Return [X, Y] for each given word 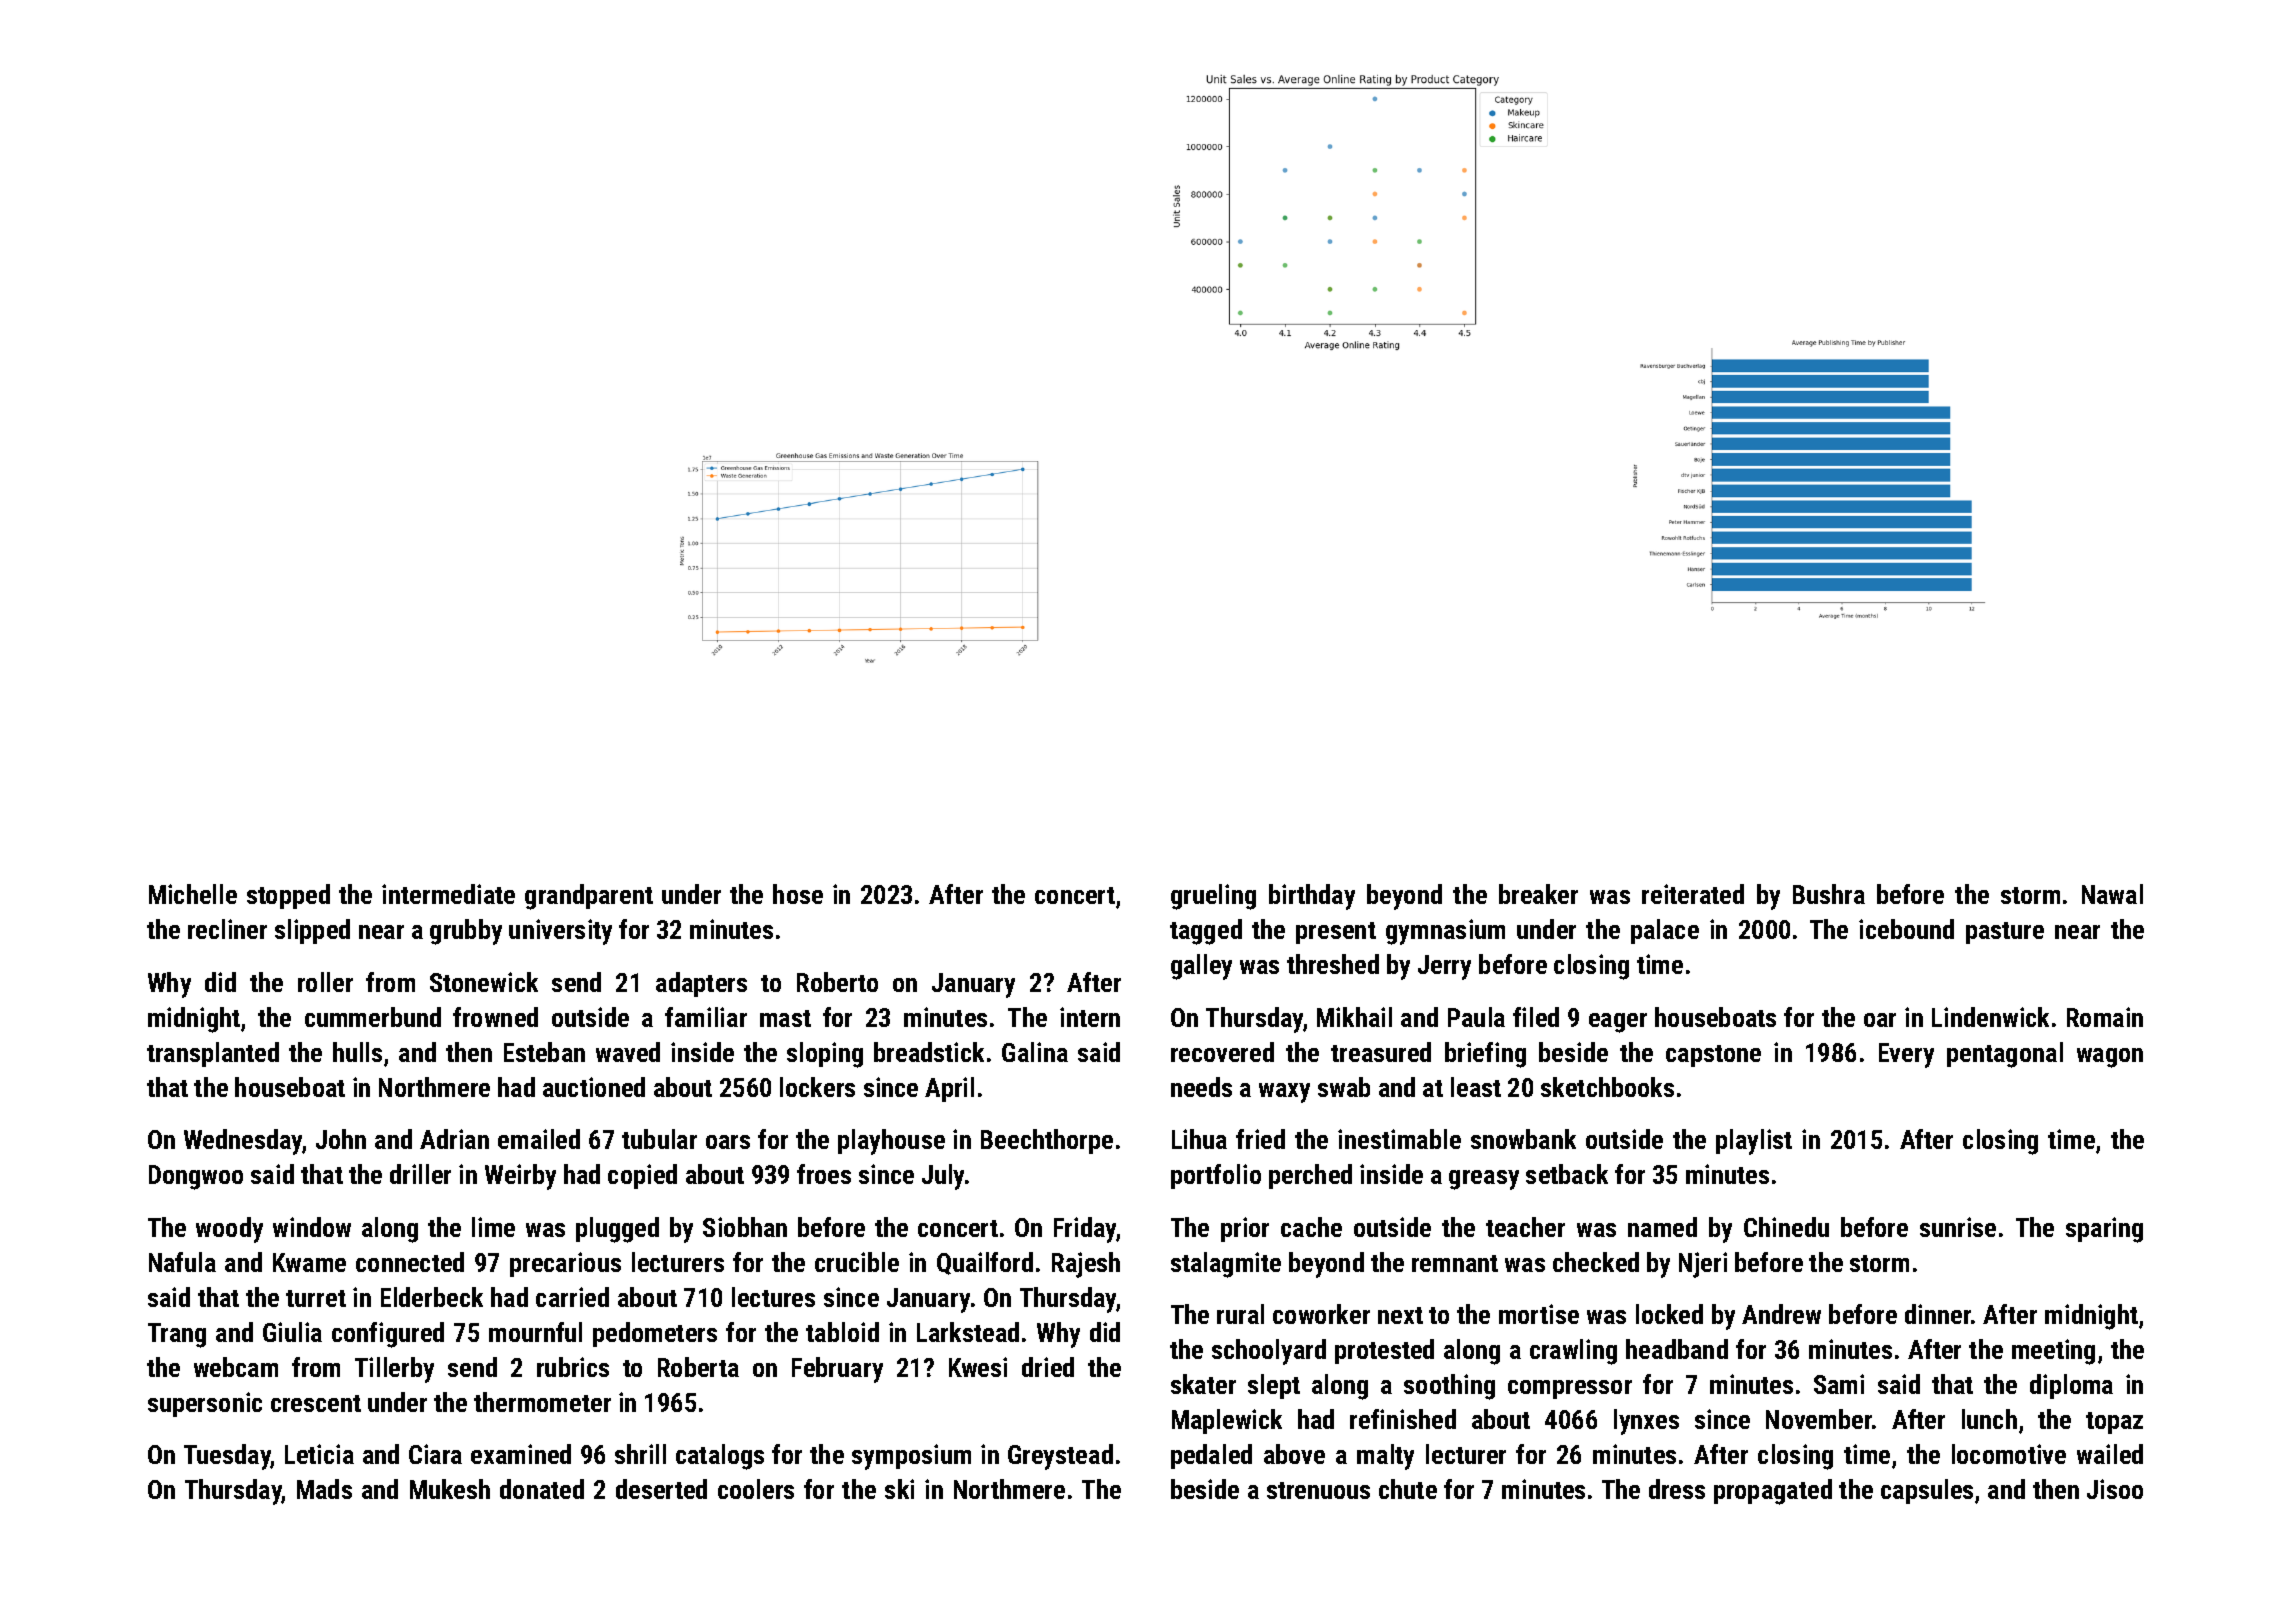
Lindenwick [1990, 1017]
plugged [617, 1230]
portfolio [1216, 1176]
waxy [1284, 1093]
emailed [539, 1139]
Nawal [2112, 894]
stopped [288, 896]
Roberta [698, 1367]
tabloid [842, 1332]
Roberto [837, 982]
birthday [1312, 897]
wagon [2110, 1058]
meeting [2053, 1352]
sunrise [1958, 1227]
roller [325, 982]
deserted [661, 1489]
